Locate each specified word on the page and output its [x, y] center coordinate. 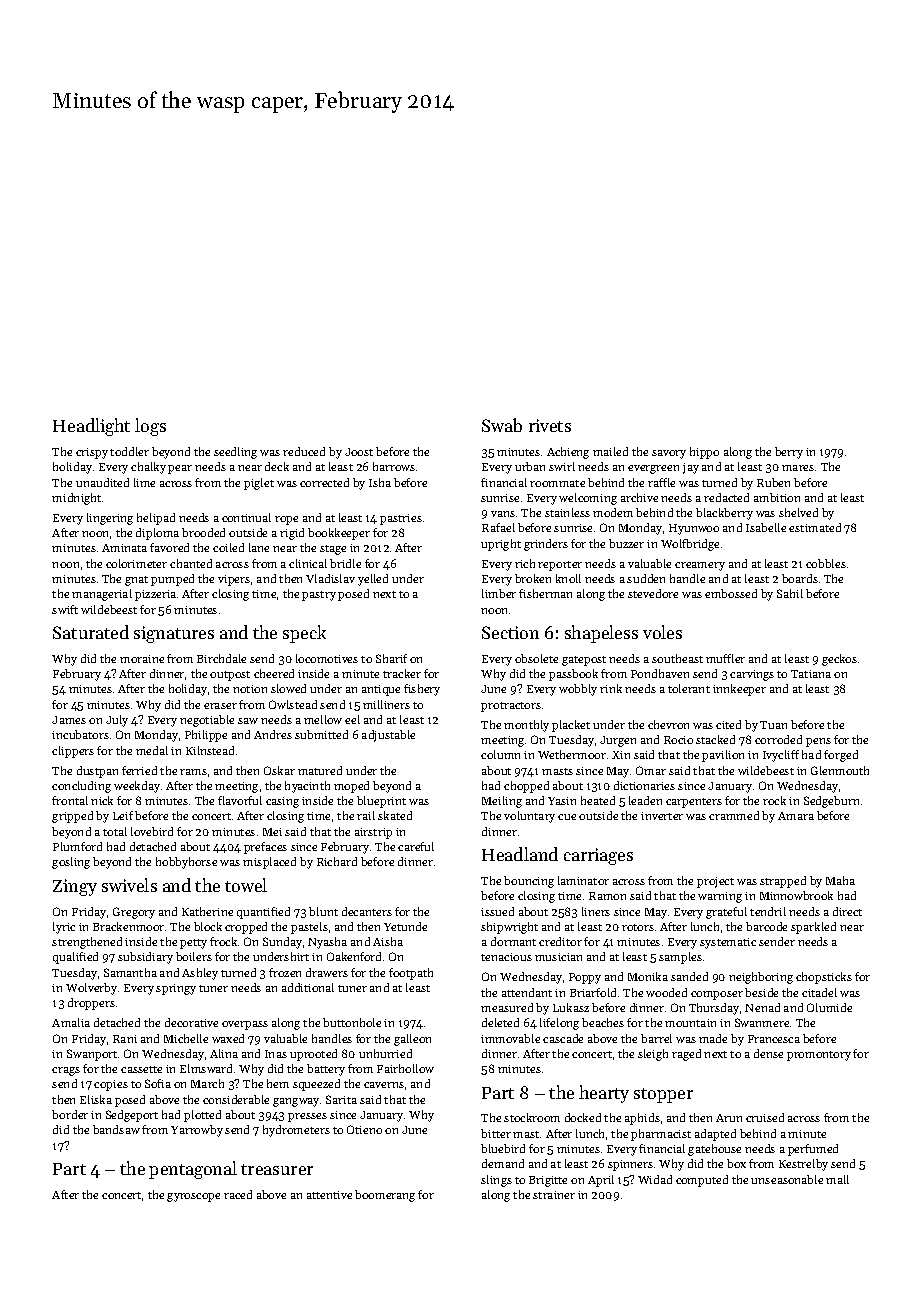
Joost [359, 452]
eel [352, 719]
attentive [329, 1195]
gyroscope [193, 1197]
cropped [246, 928]
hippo [704, 453]
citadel [819, 992]
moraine [142, 659]
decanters [367, 911]
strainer [554, 1195]
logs [150, 427]
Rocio [678, 740]
